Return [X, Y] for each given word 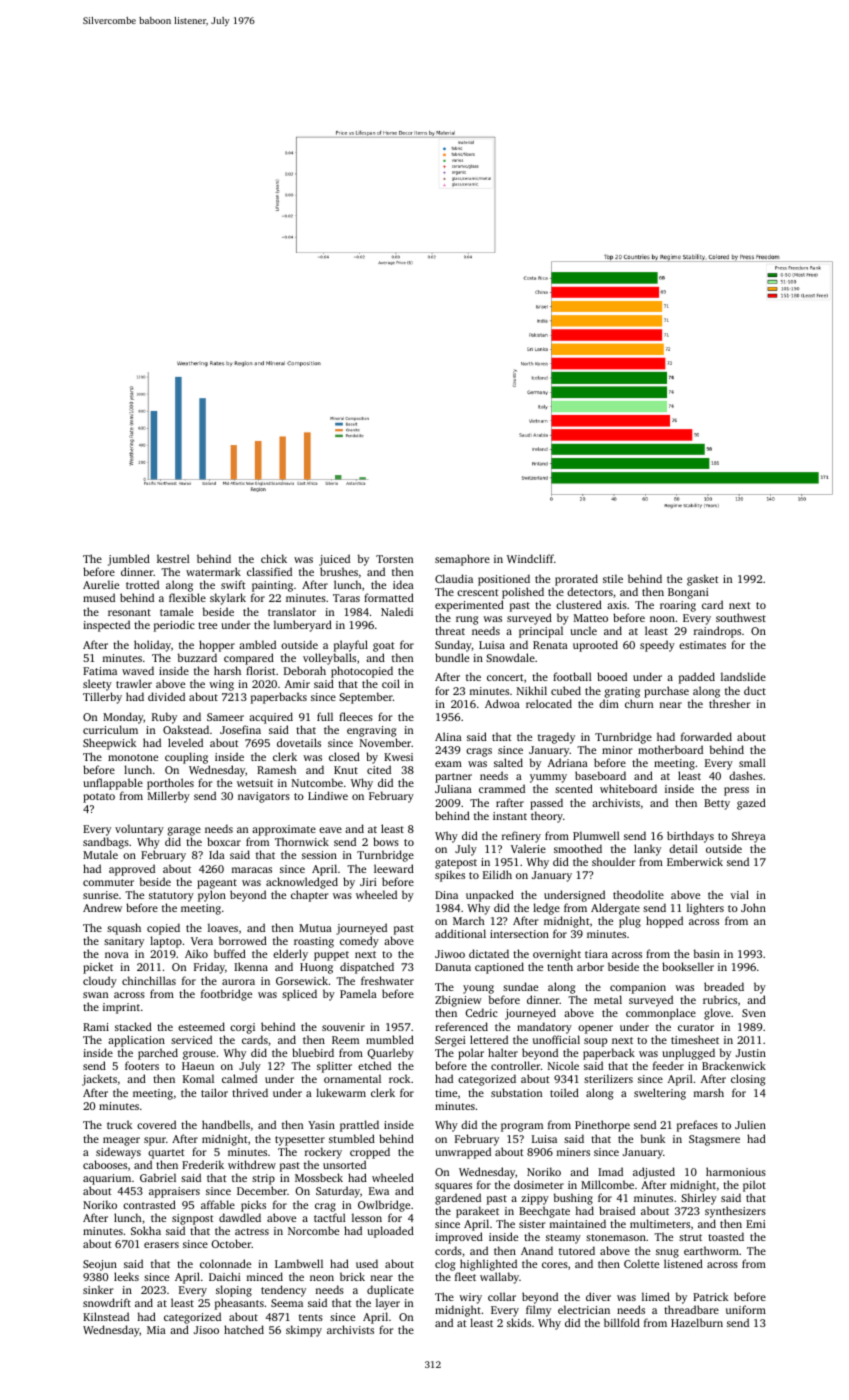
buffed [230, 953]
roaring [678, 606]
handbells [226, 1124]
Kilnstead [106, 1316]
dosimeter [539, 1184]
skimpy [304, 1331]
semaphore [462, 560]
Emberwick [695, 861]
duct [755, 690]
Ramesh [276, 769]
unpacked [490, 896]
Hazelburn [697, 1322]
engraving [371, 731]
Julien [750, 1124]
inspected [106, 626]
